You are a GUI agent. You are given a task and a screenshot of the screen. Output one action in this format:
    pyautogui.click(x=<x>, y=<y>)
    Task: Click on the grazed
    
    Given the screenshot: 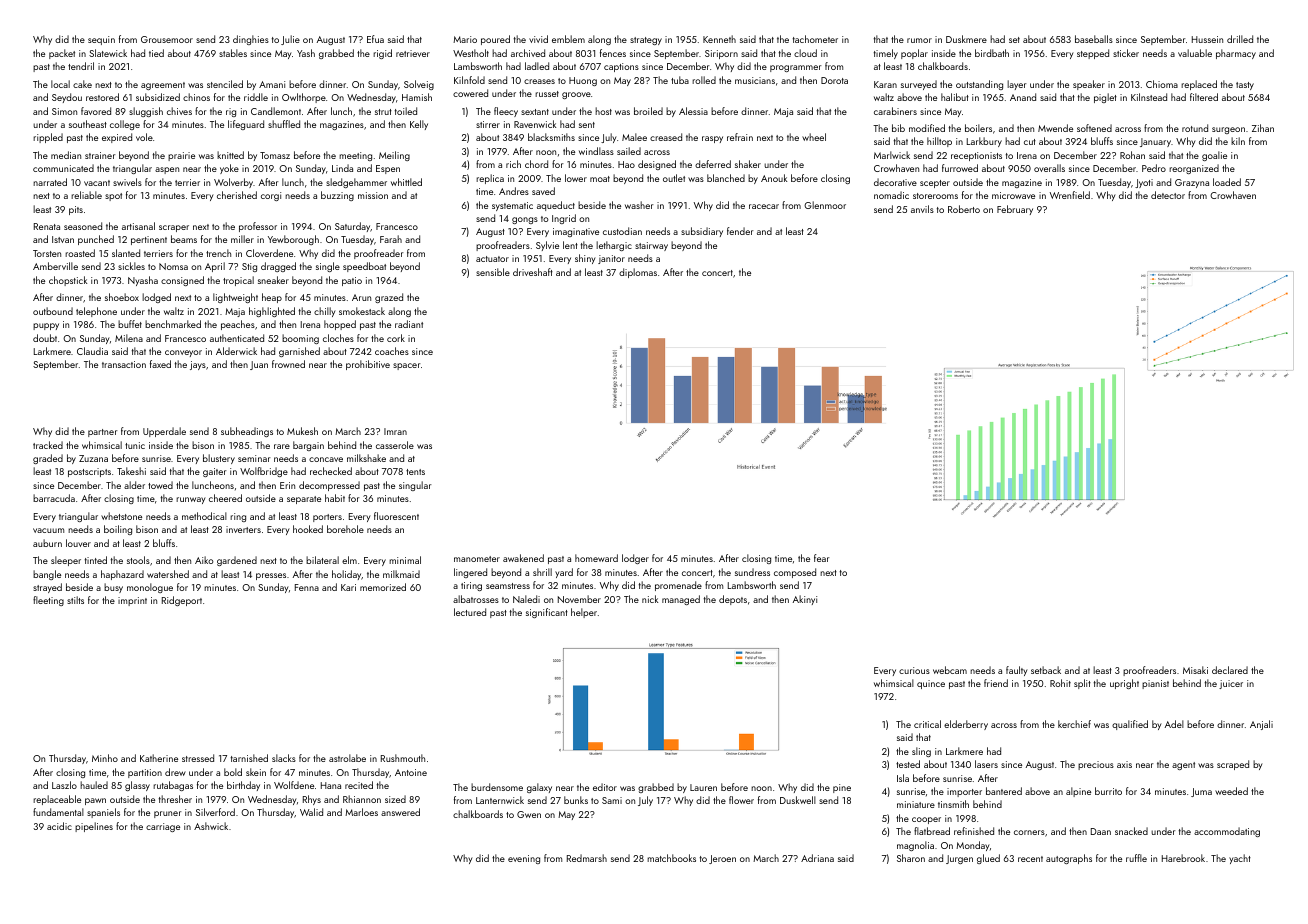 What is the action you would take?
    pyautogui.click(x=389, y=298)
